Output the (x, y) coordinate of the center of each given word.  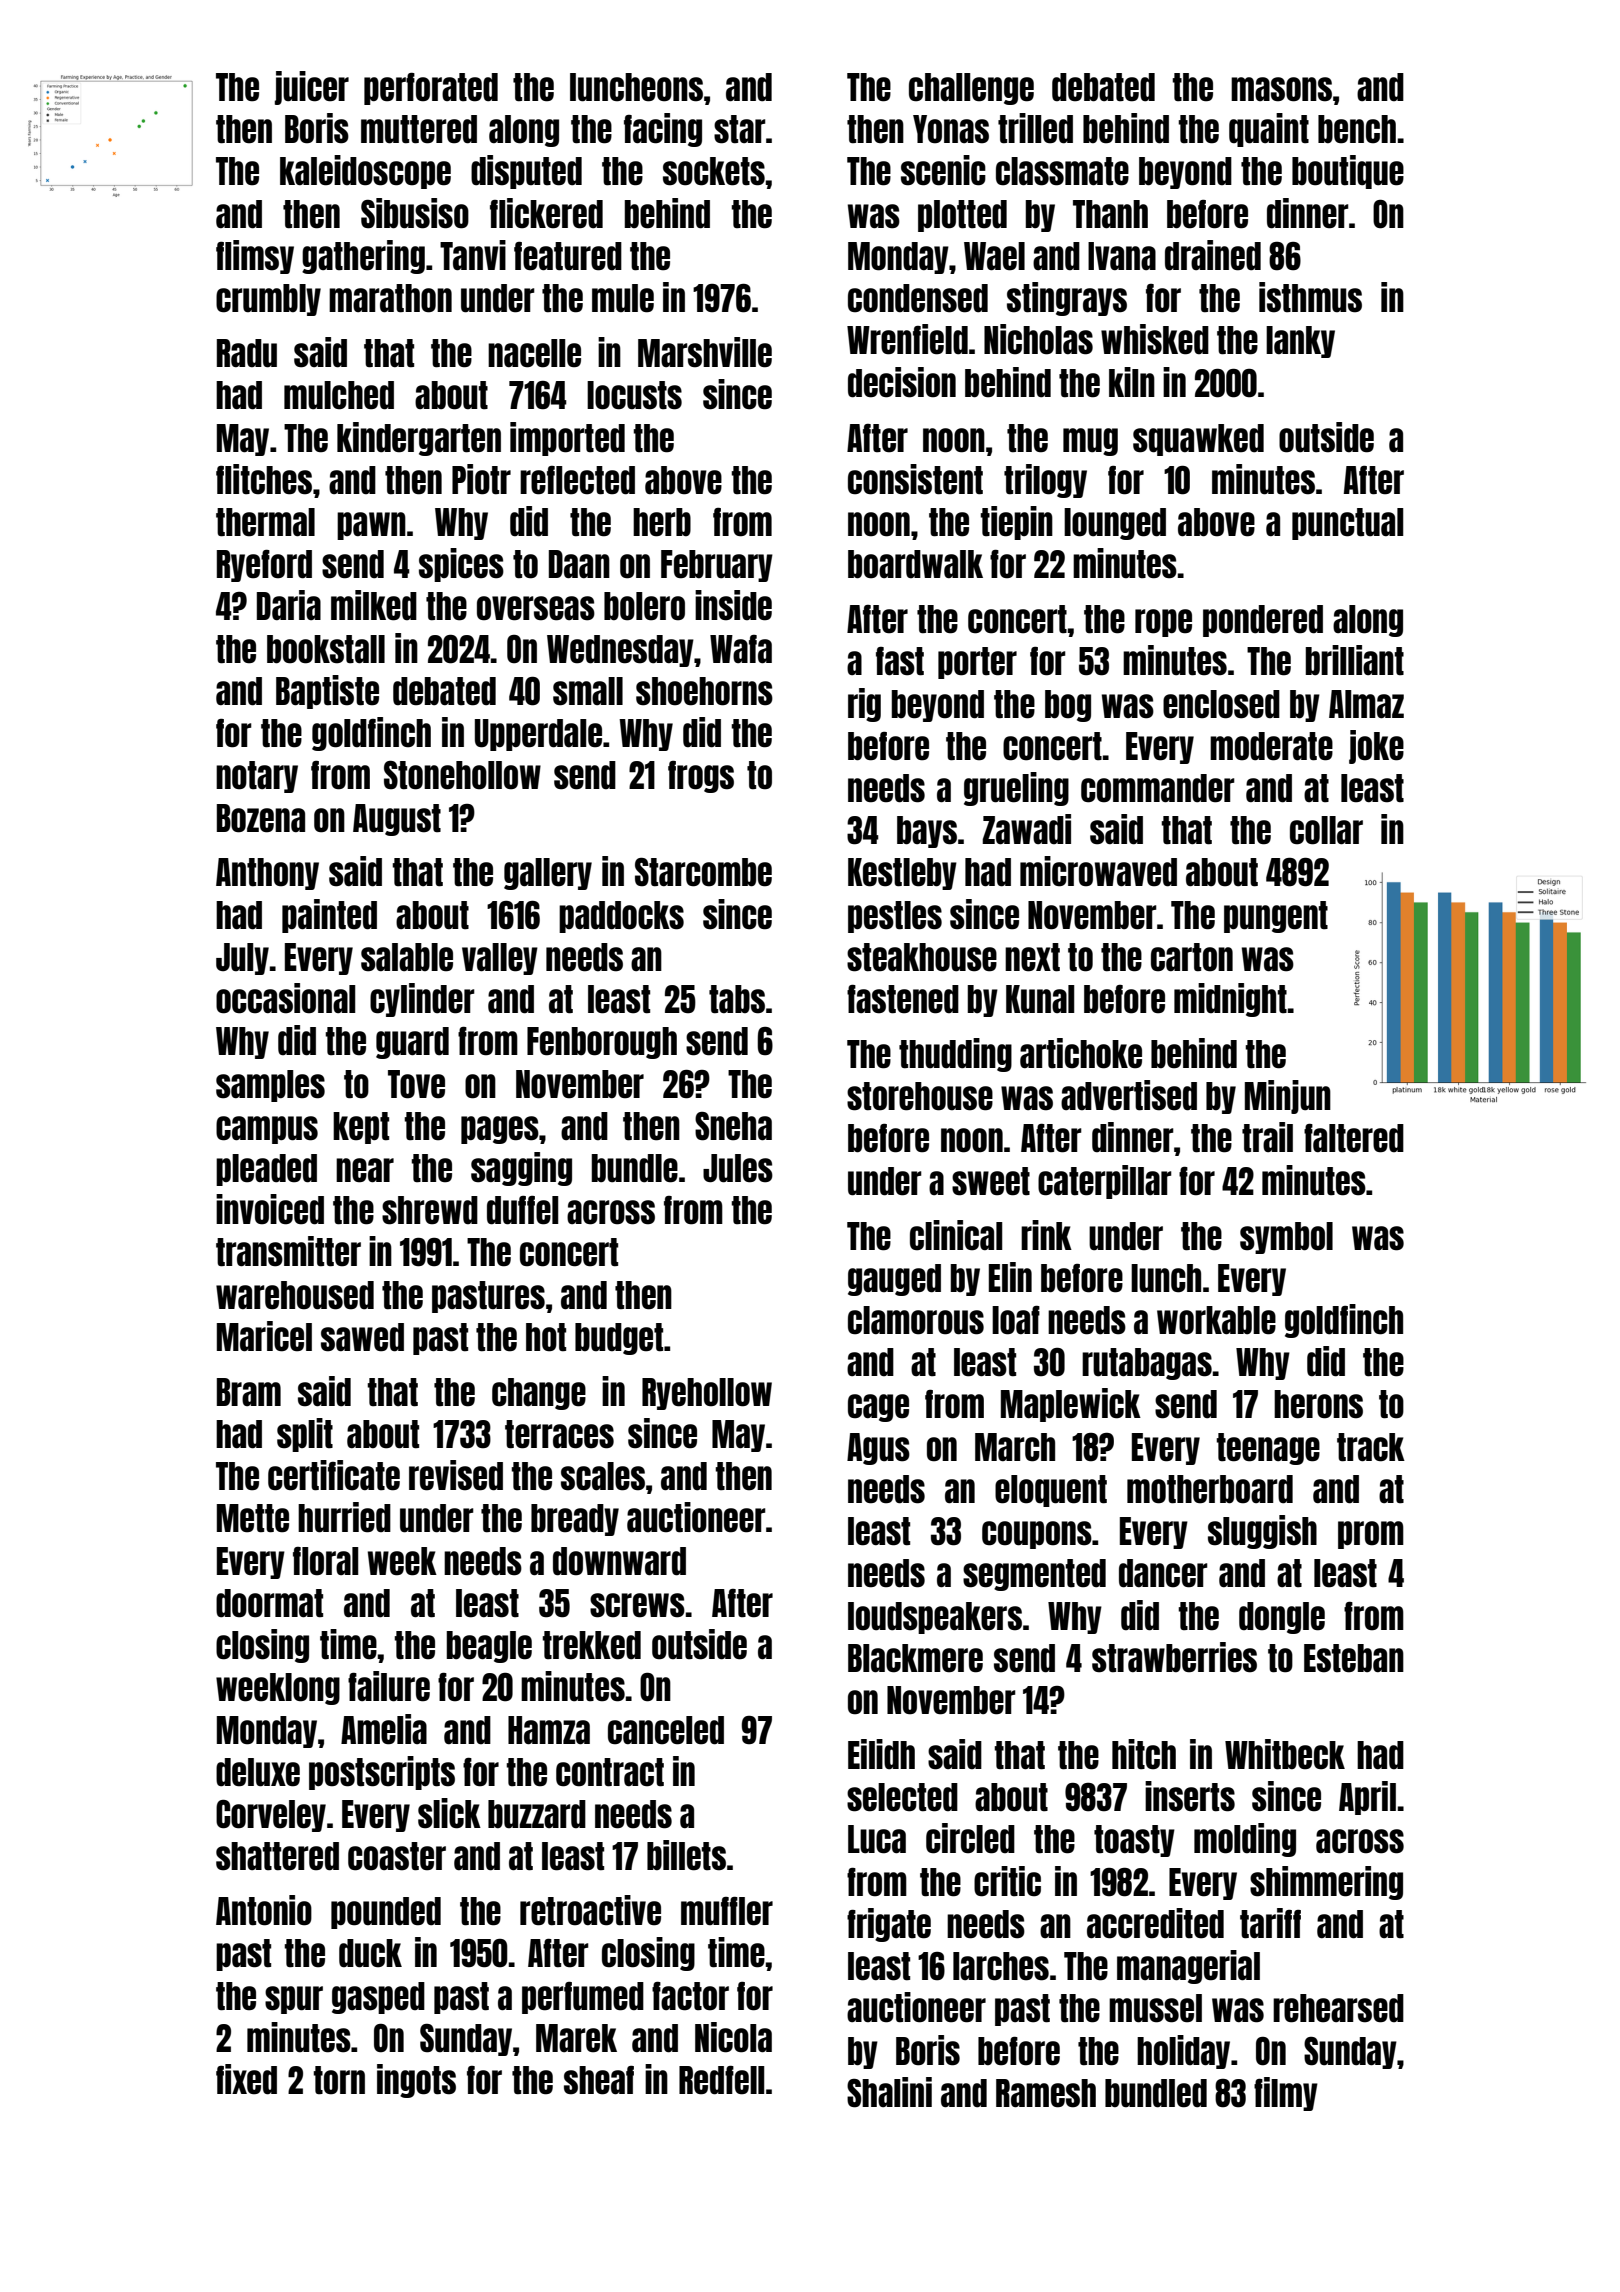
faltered (1354, 1138)
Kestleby (902, 874)
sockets (714, 171)
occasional (285, 998)
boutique (1348, 172)
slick (449, 1813)
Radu (247, 353)
